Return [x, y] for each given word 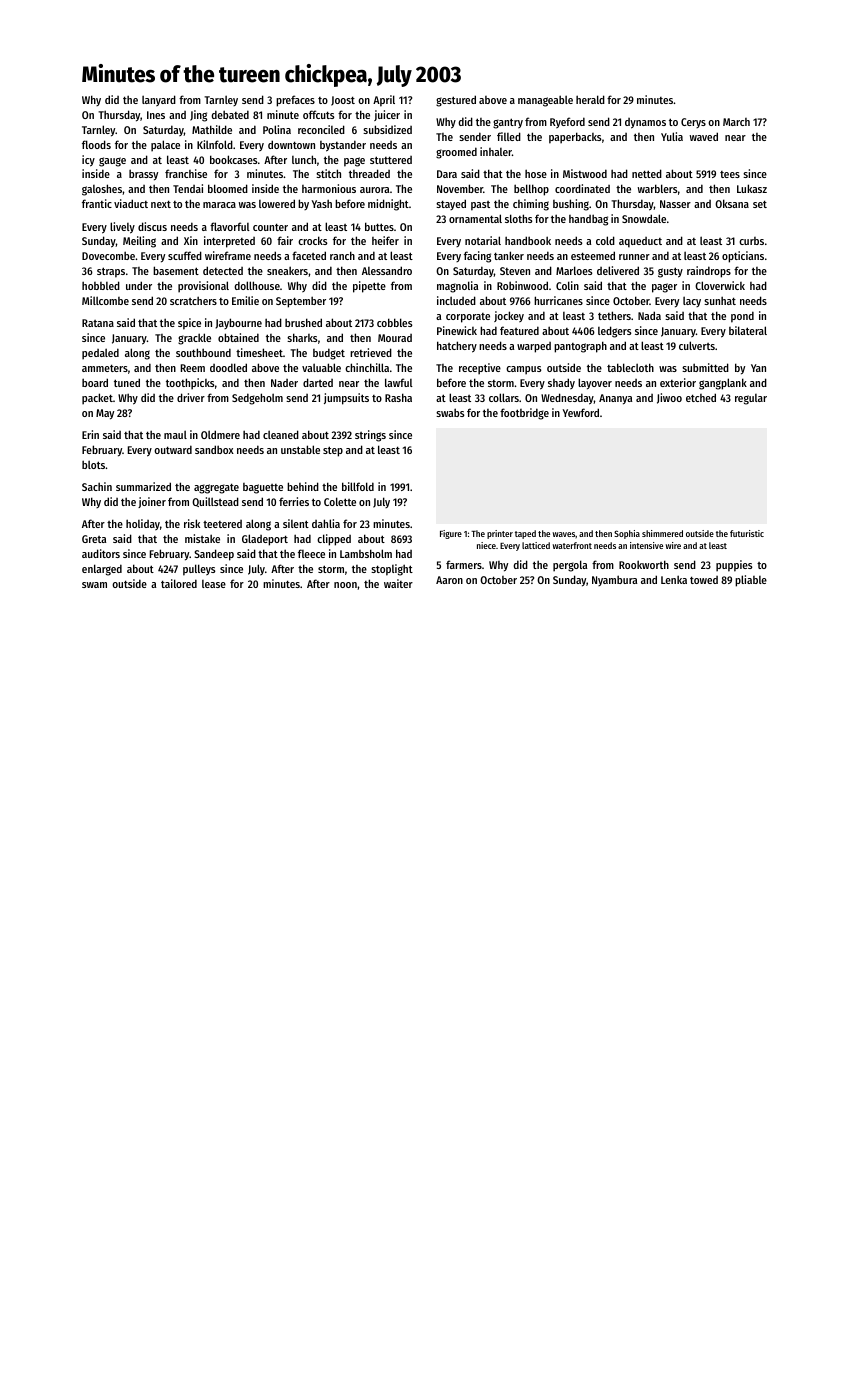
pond [742, 317]
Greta [94, 539]
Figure [451, 534]
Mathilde [212, 129]
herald [590, 99]
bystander [343, 146]
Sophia [627, 534]
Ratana [98, 323]
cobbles [395, 322]
